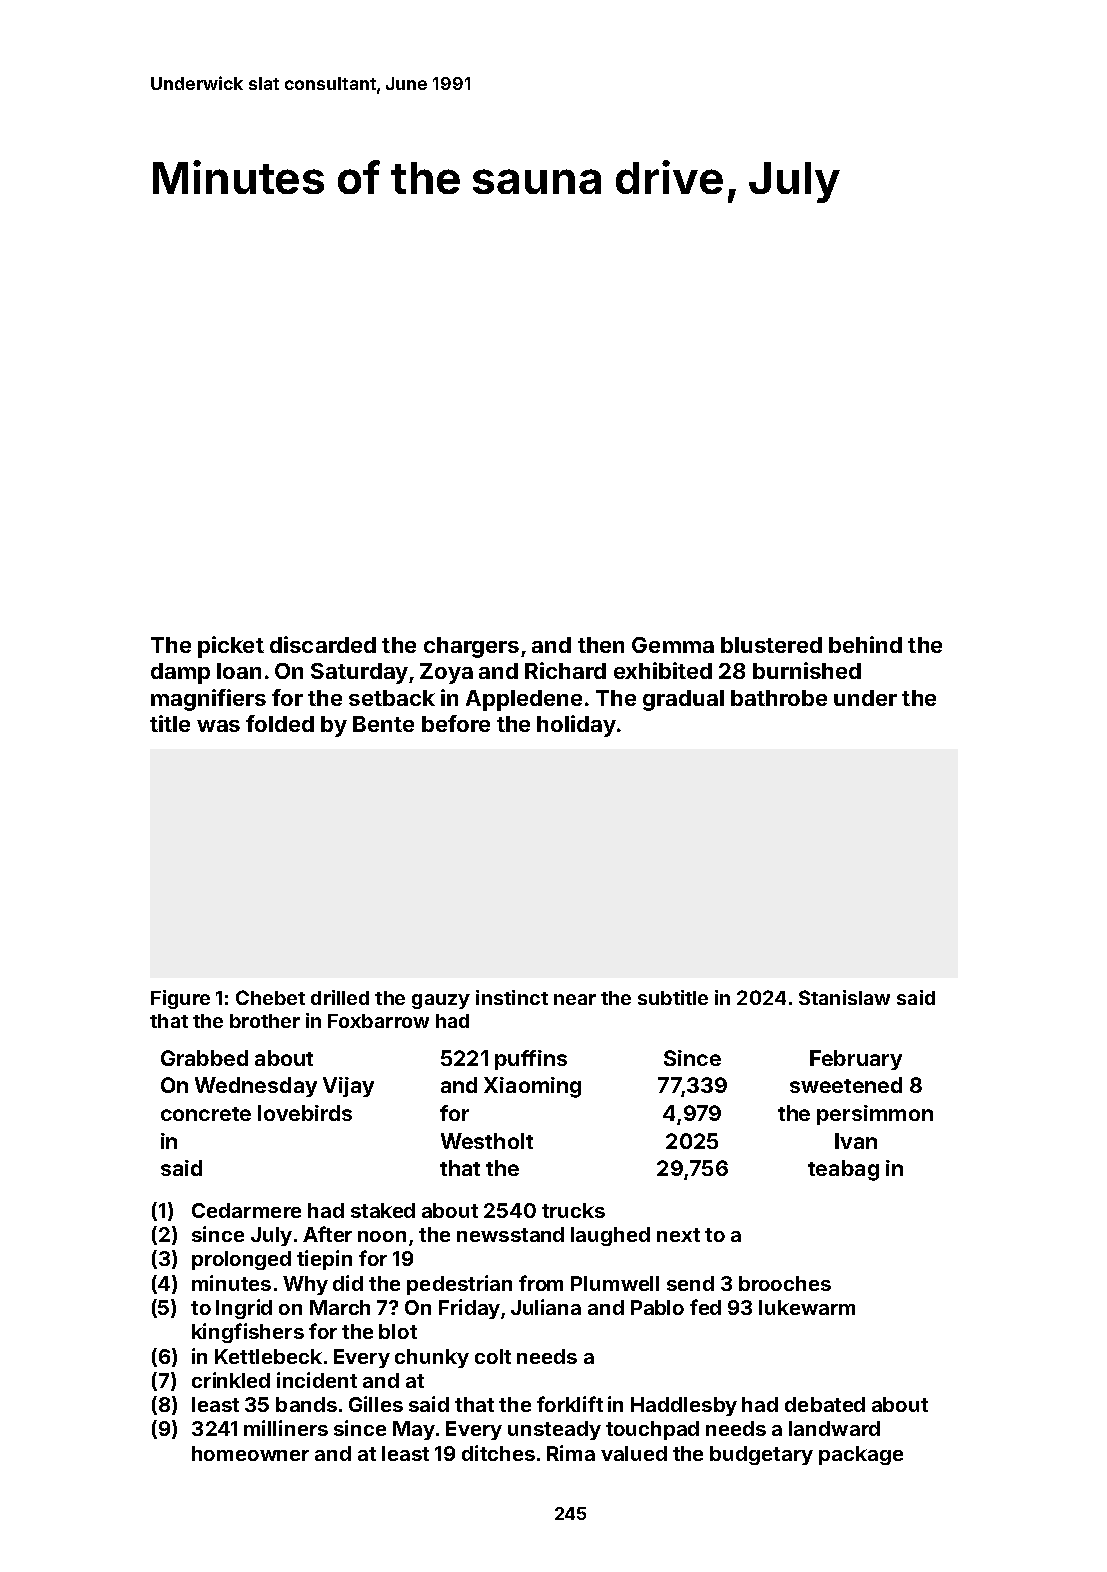  Describe the element at coordinates (683, 700) in the screenshot. I see `gradual` at that location.
